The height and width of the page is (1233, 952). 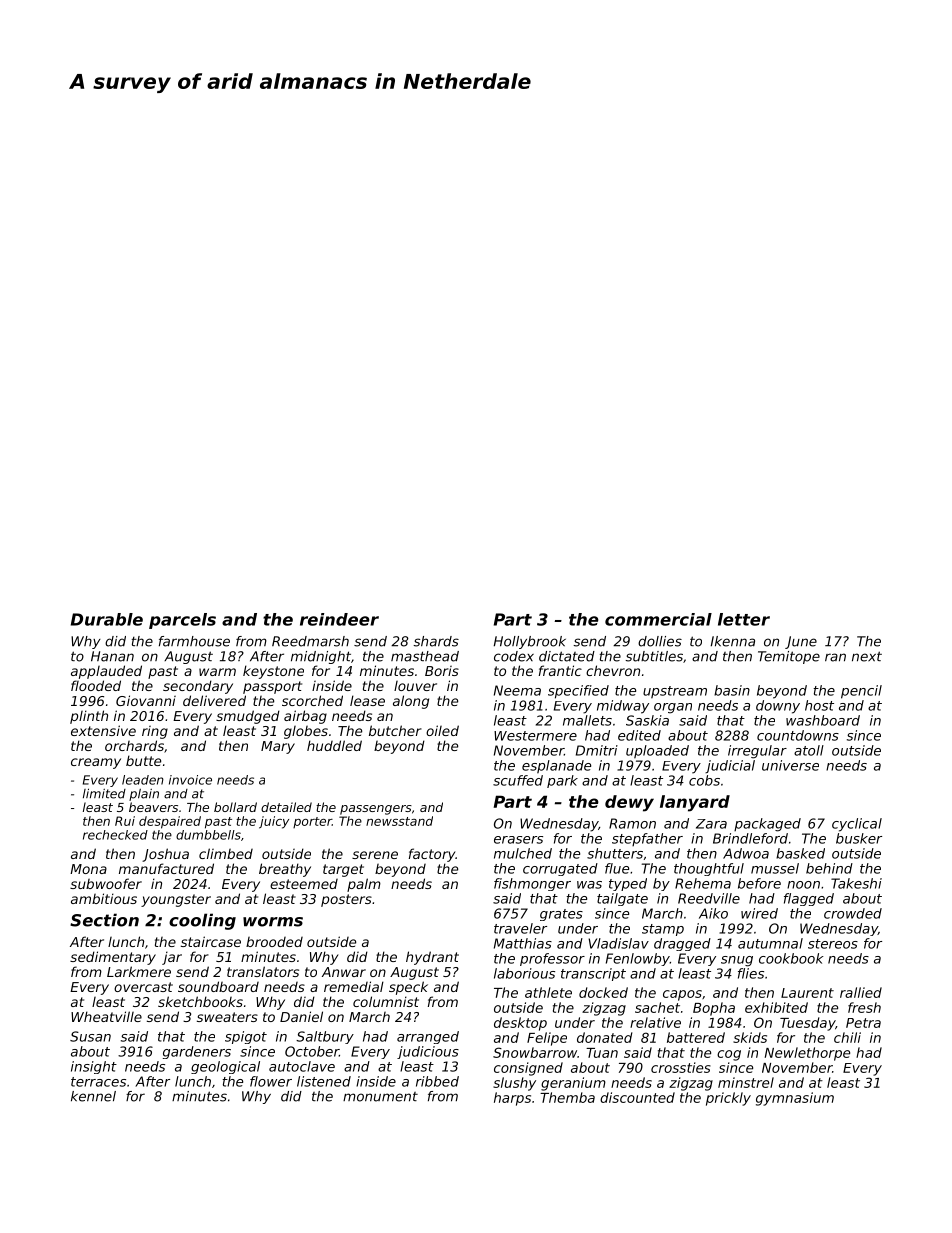 I want to click on letter, so click(x=744, y=619).
